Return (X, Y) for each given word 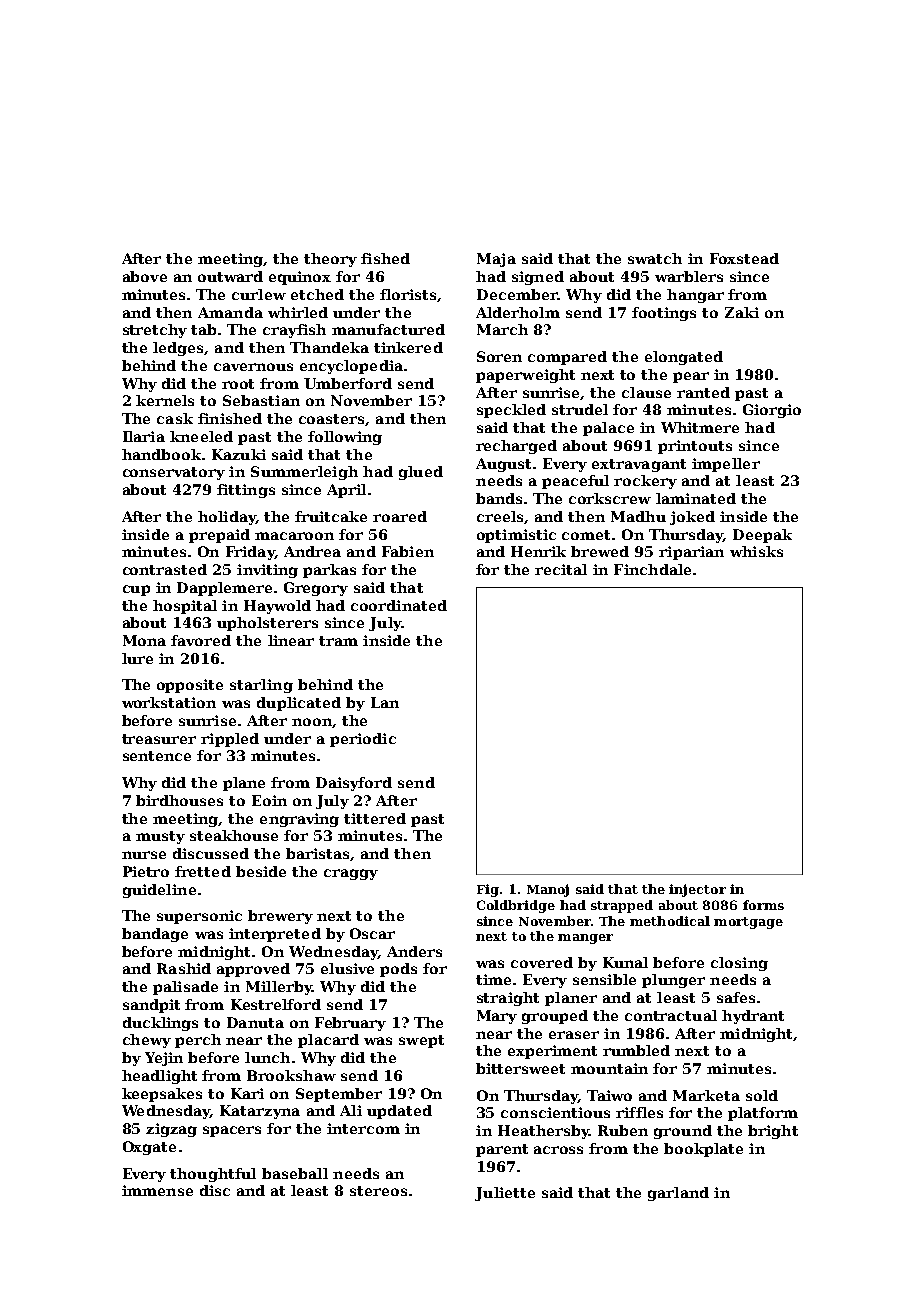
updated (399, 1112)
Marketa (706, 1095)
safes (736, 997)
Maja (496, 260)
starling (261, 686)
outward (230, 276)
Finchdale (652, 569)
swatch (655, 258)
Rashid (184, 968)
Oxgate (149, 1148)
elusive (347, 968)
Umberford (348, 383)
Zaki (742, 312)
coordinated (399, 605)
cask (175, 418)
